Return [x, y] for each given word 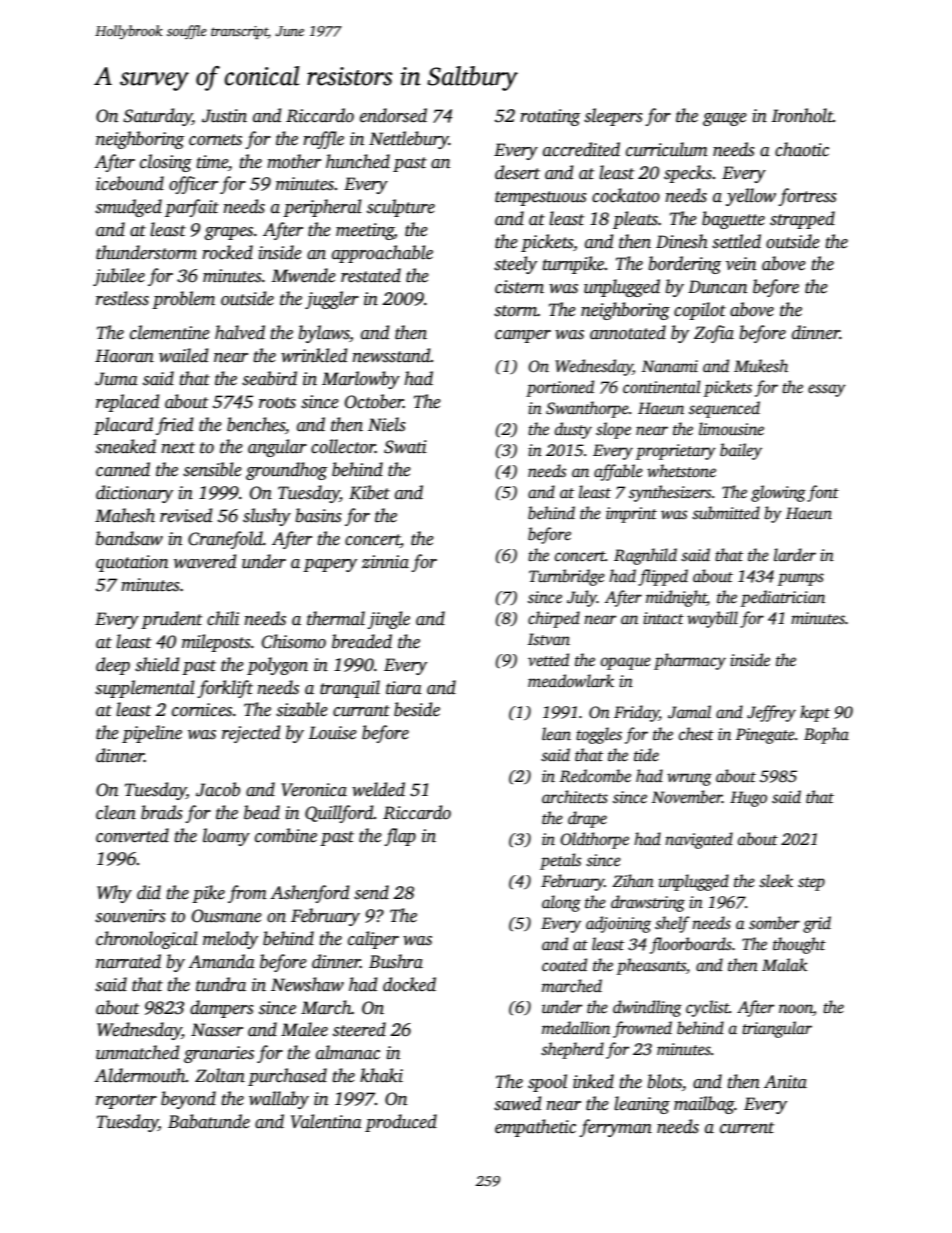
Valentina [326, 1121]
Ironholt [802, 115]
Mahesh [125, 515]
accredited [581, 149]
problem [183, 300]
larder [795, 555]
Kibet [369, 492]
